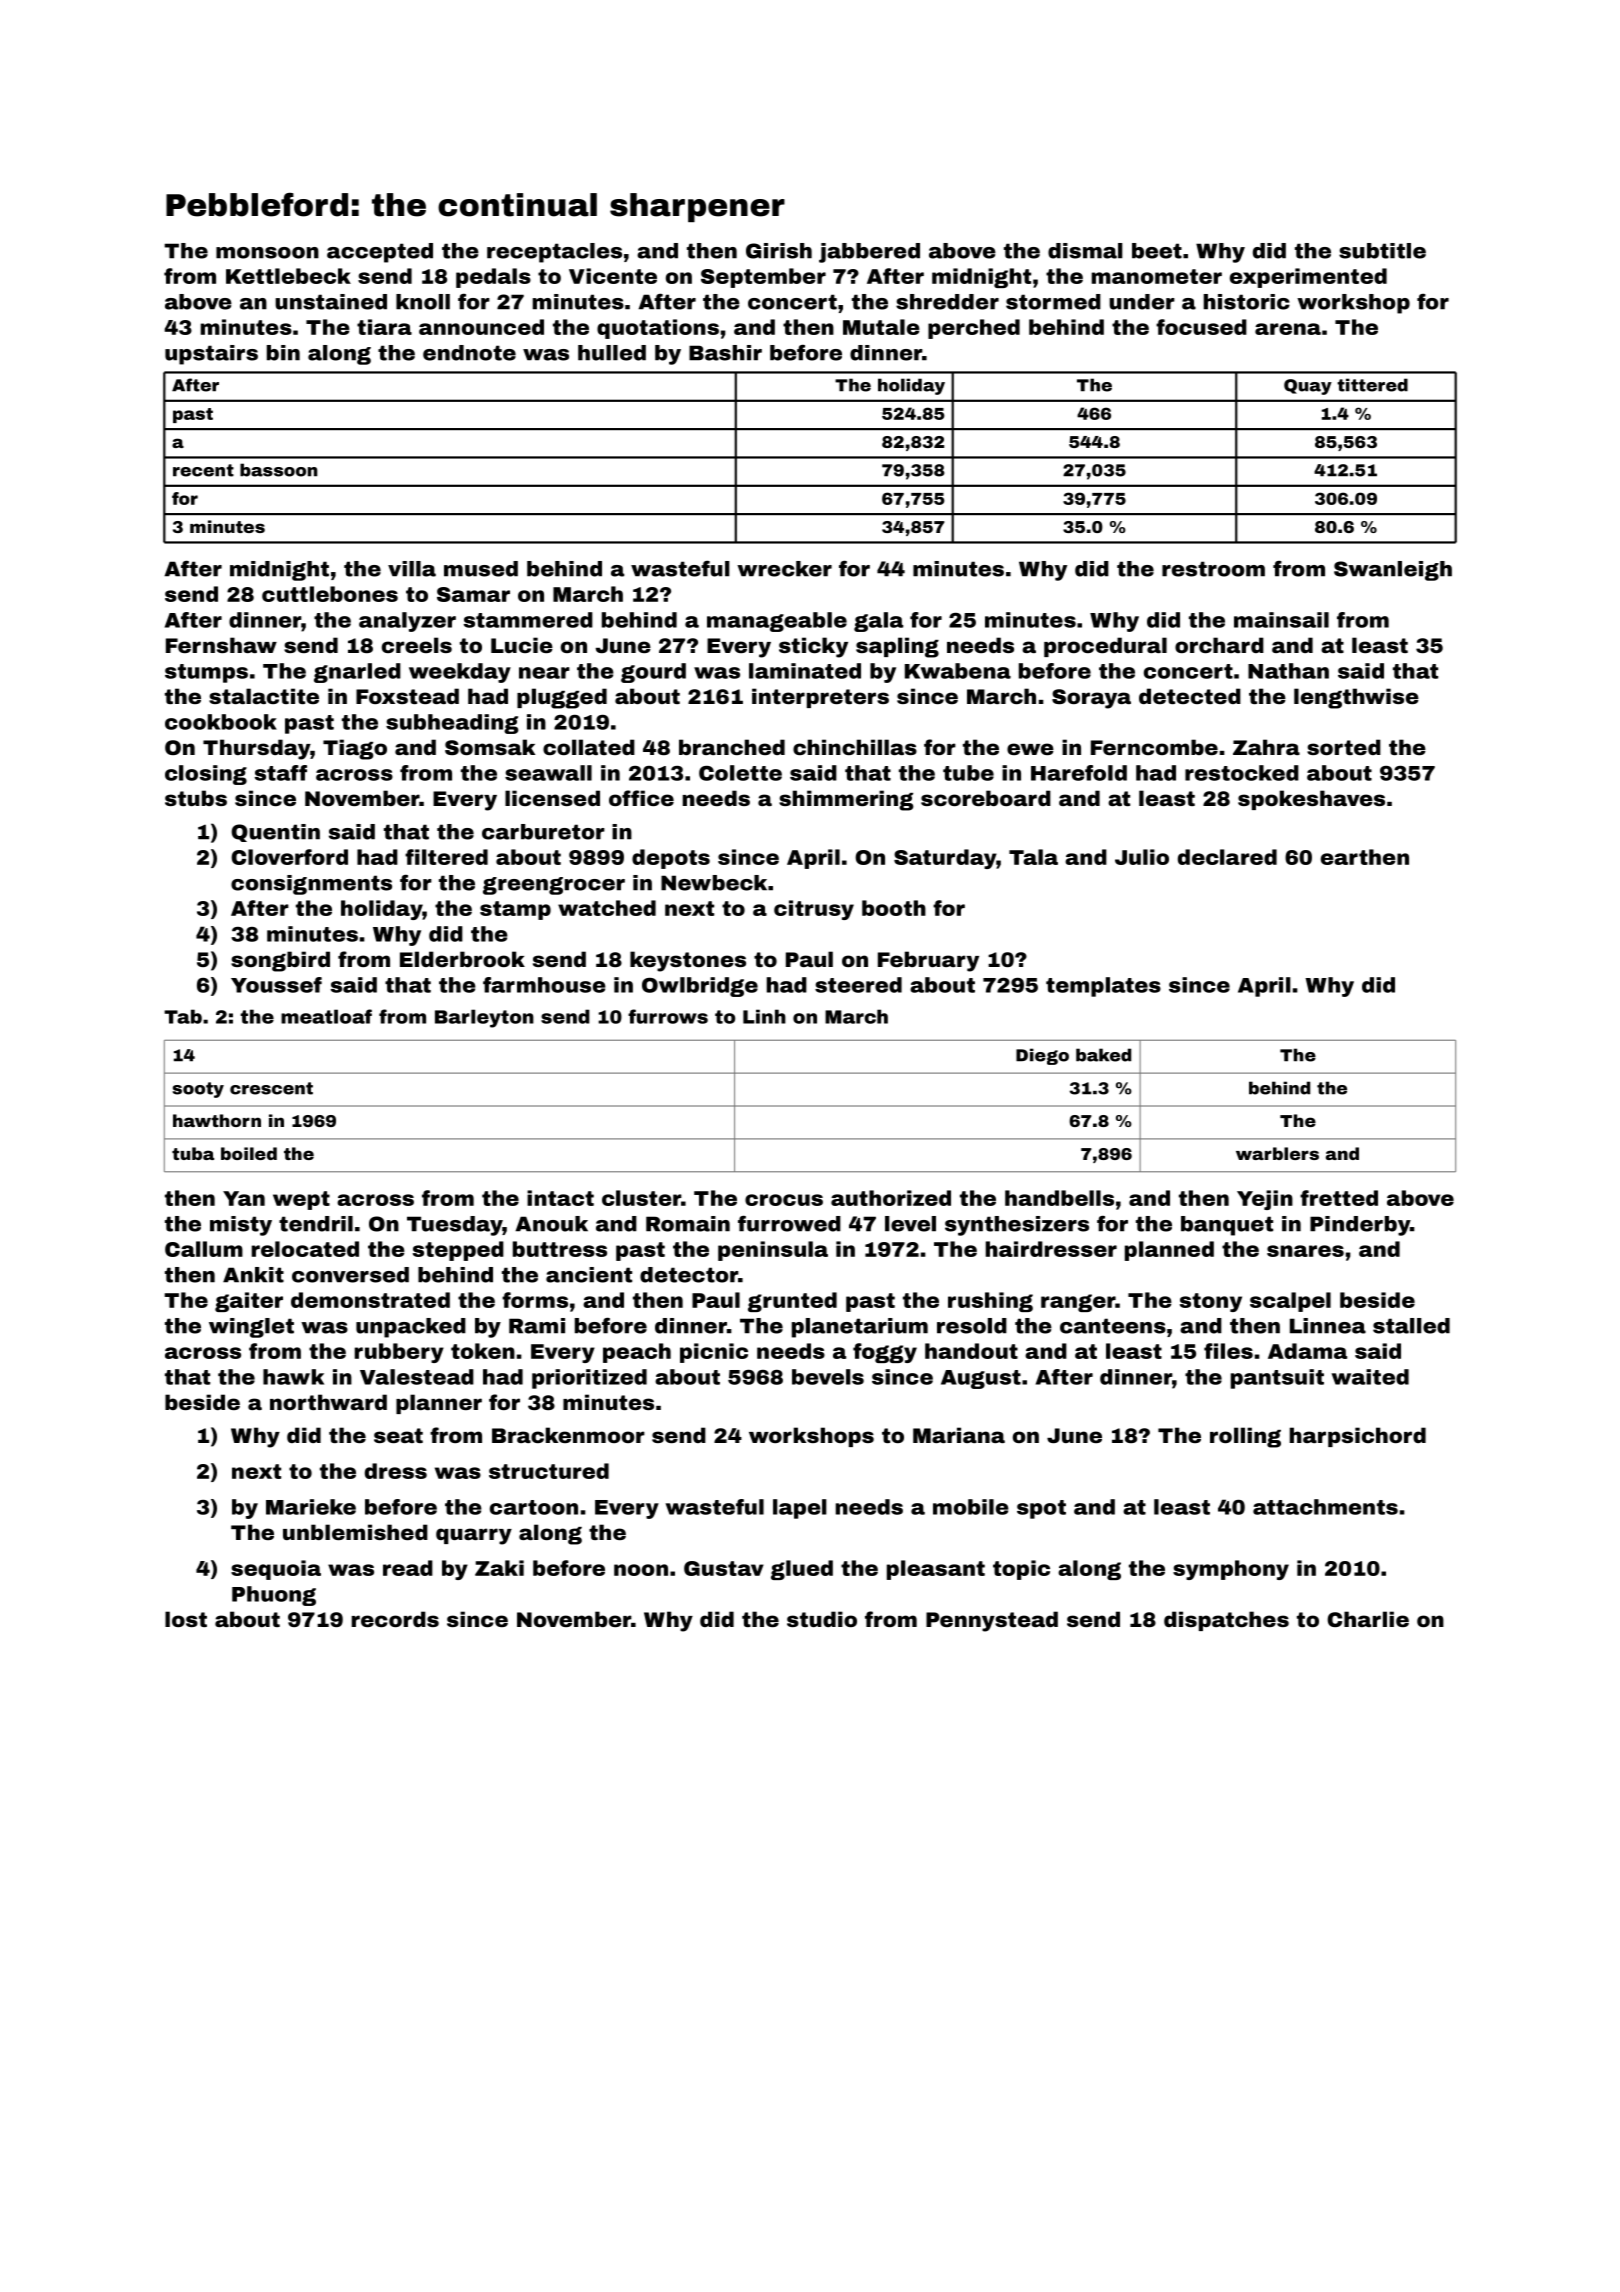 This screenshot has height=2292, width=1620. I want to click on rushing, so click(990, 1302).
